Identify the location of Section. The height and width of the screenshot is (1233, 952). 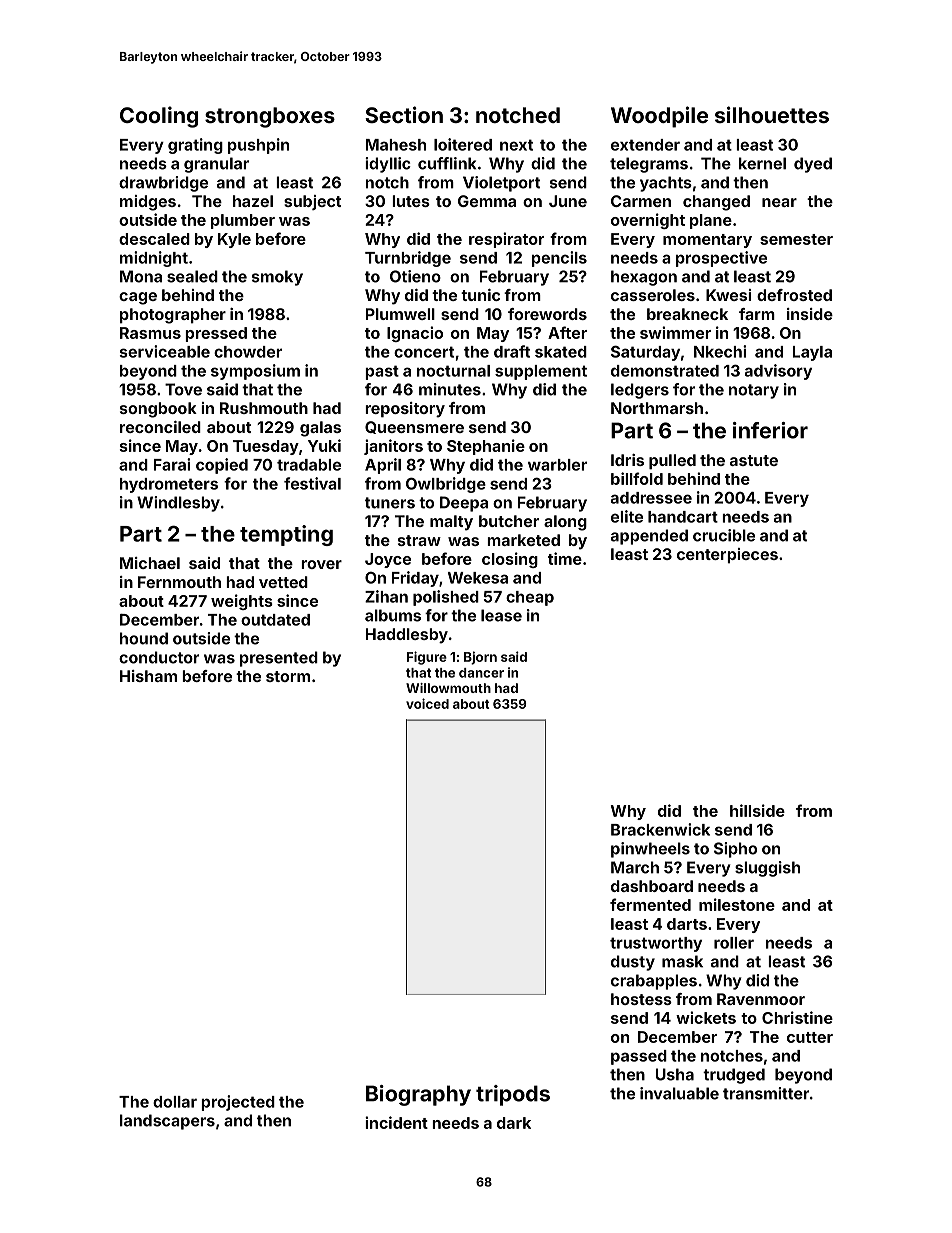
(404, 114).
